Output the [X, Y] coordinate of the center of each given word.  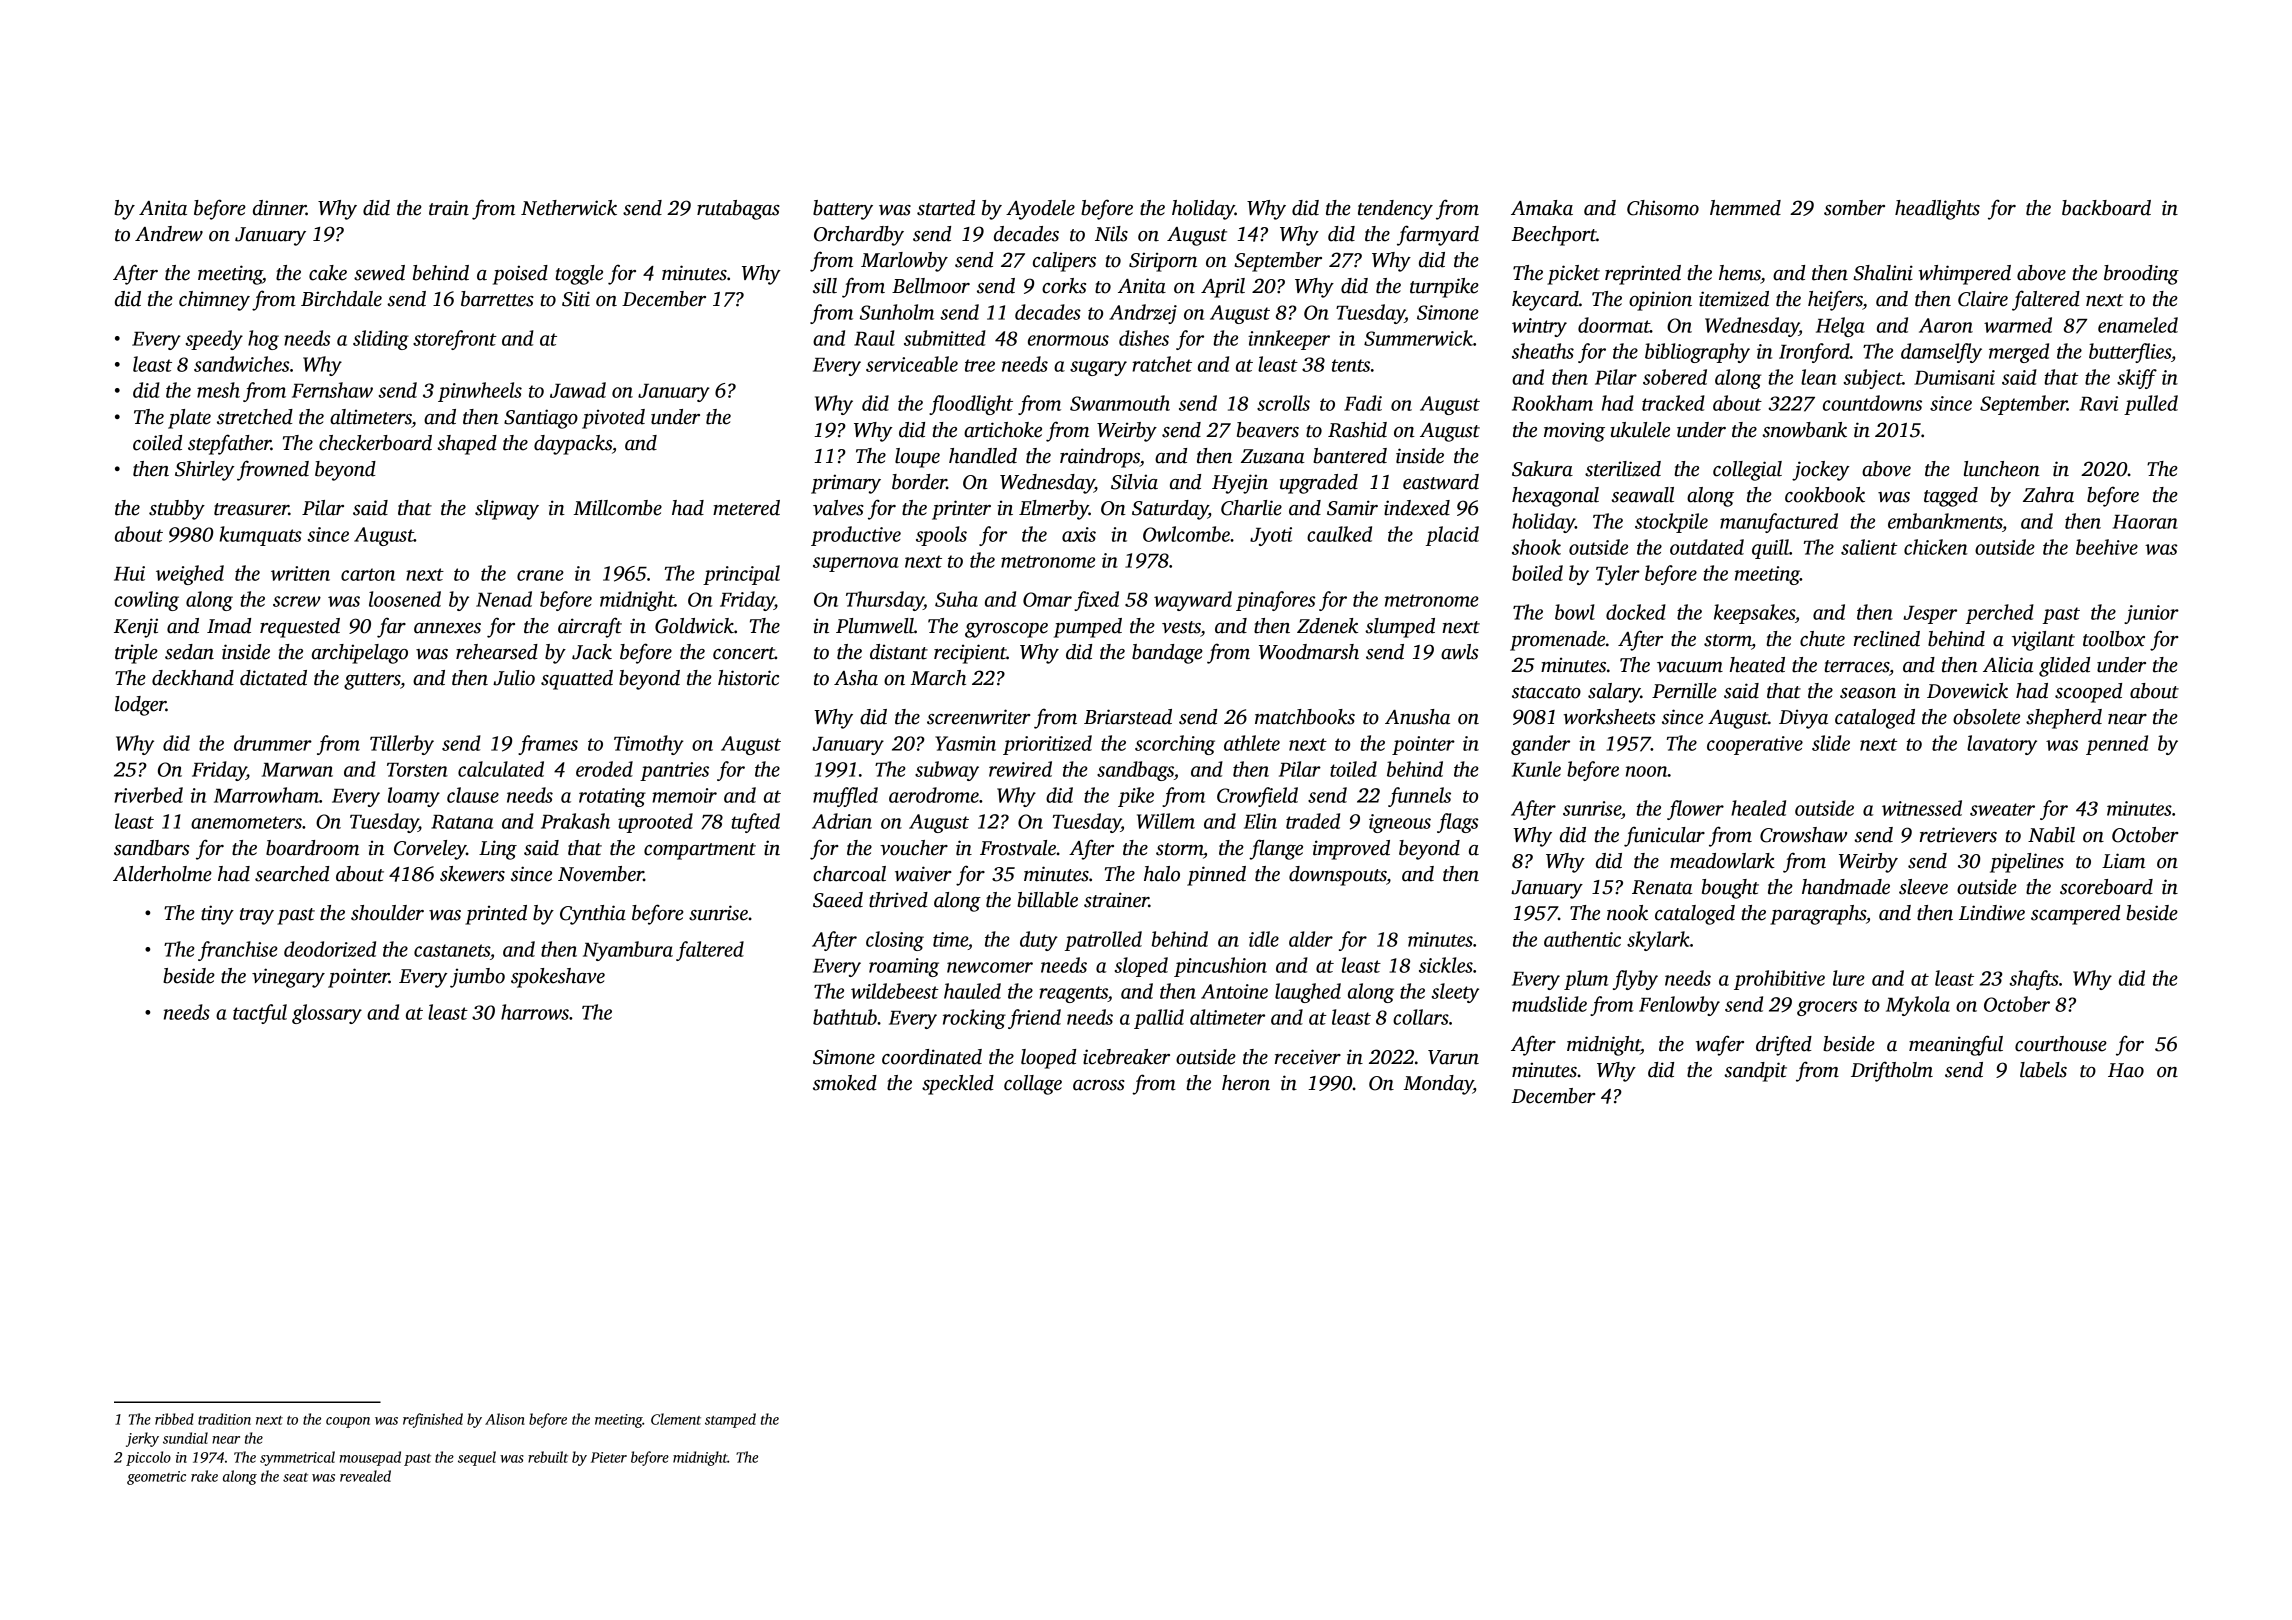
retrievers [1958, 835]
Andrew [169, 234]
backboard [2106, 208]
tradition [224, 1419]
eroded [604, 769]
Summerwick [1418, 338]
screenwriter [979, 717]
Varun [1453, 1057]
